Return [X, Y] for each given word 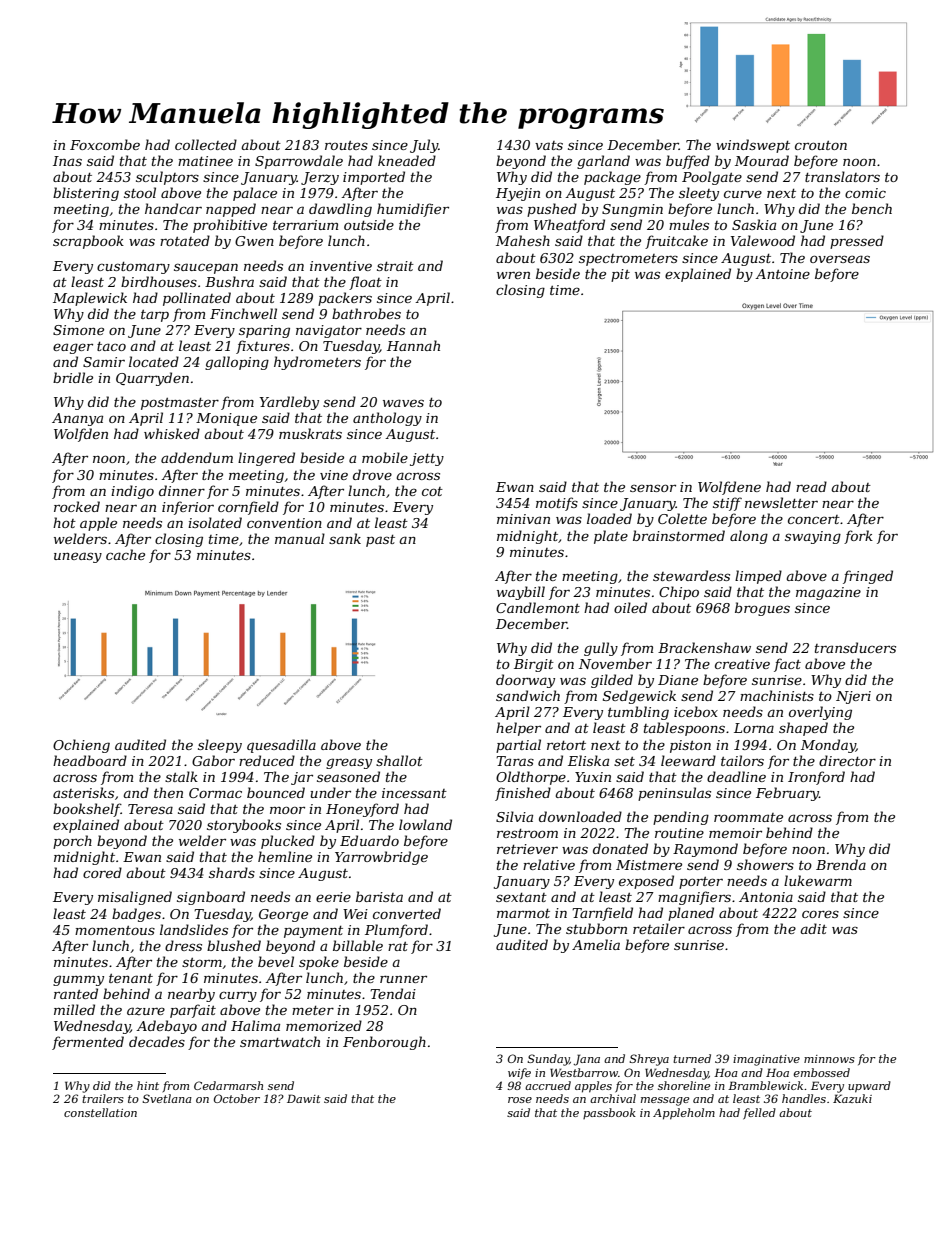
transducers [855, 647]
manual [300, 538]
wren [513, 275]
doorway [525, 681]
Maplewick [90, 299]
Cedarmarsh [228, 1085]
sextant [521, 897]
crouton [821, 145]
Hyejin [518, 194]
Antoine [782, 274]
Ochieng [81, 746]
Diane [678, 680]
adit [813, 928]
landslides [194, 929]
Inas [67, 161]
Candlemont [538, 607]
